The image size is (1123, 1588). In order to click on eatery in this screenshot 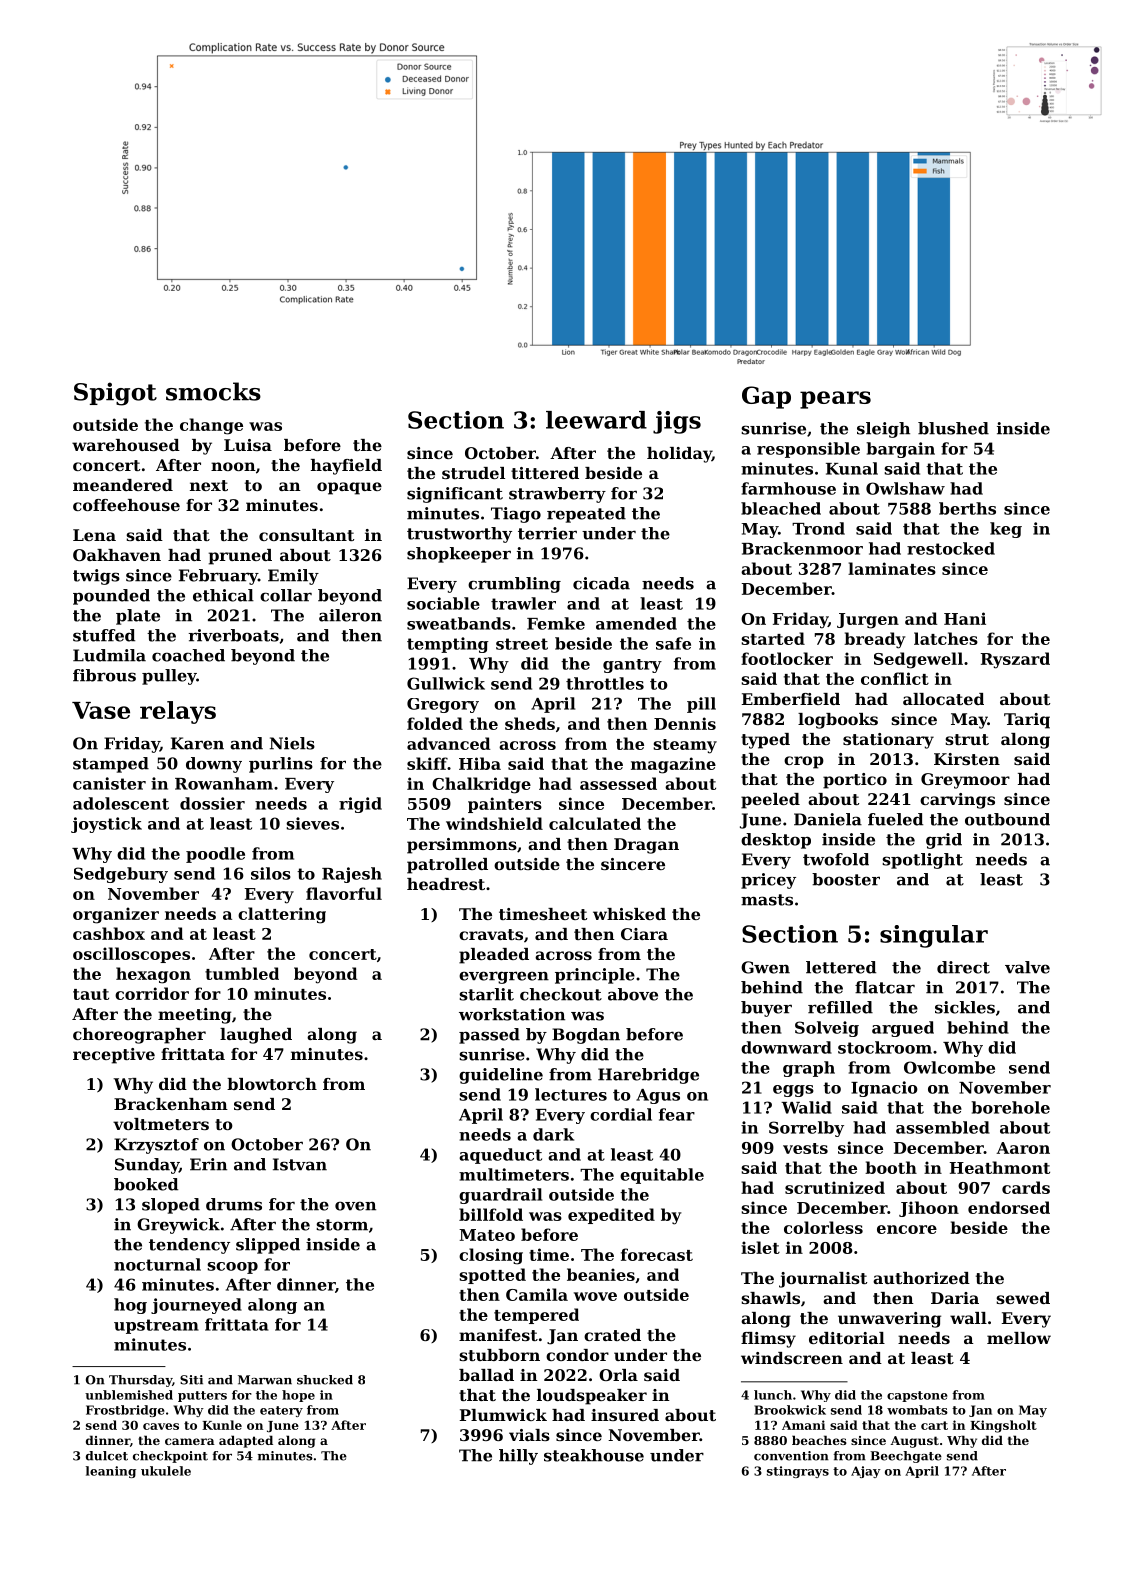, I will do `click(281, 1411)`.
